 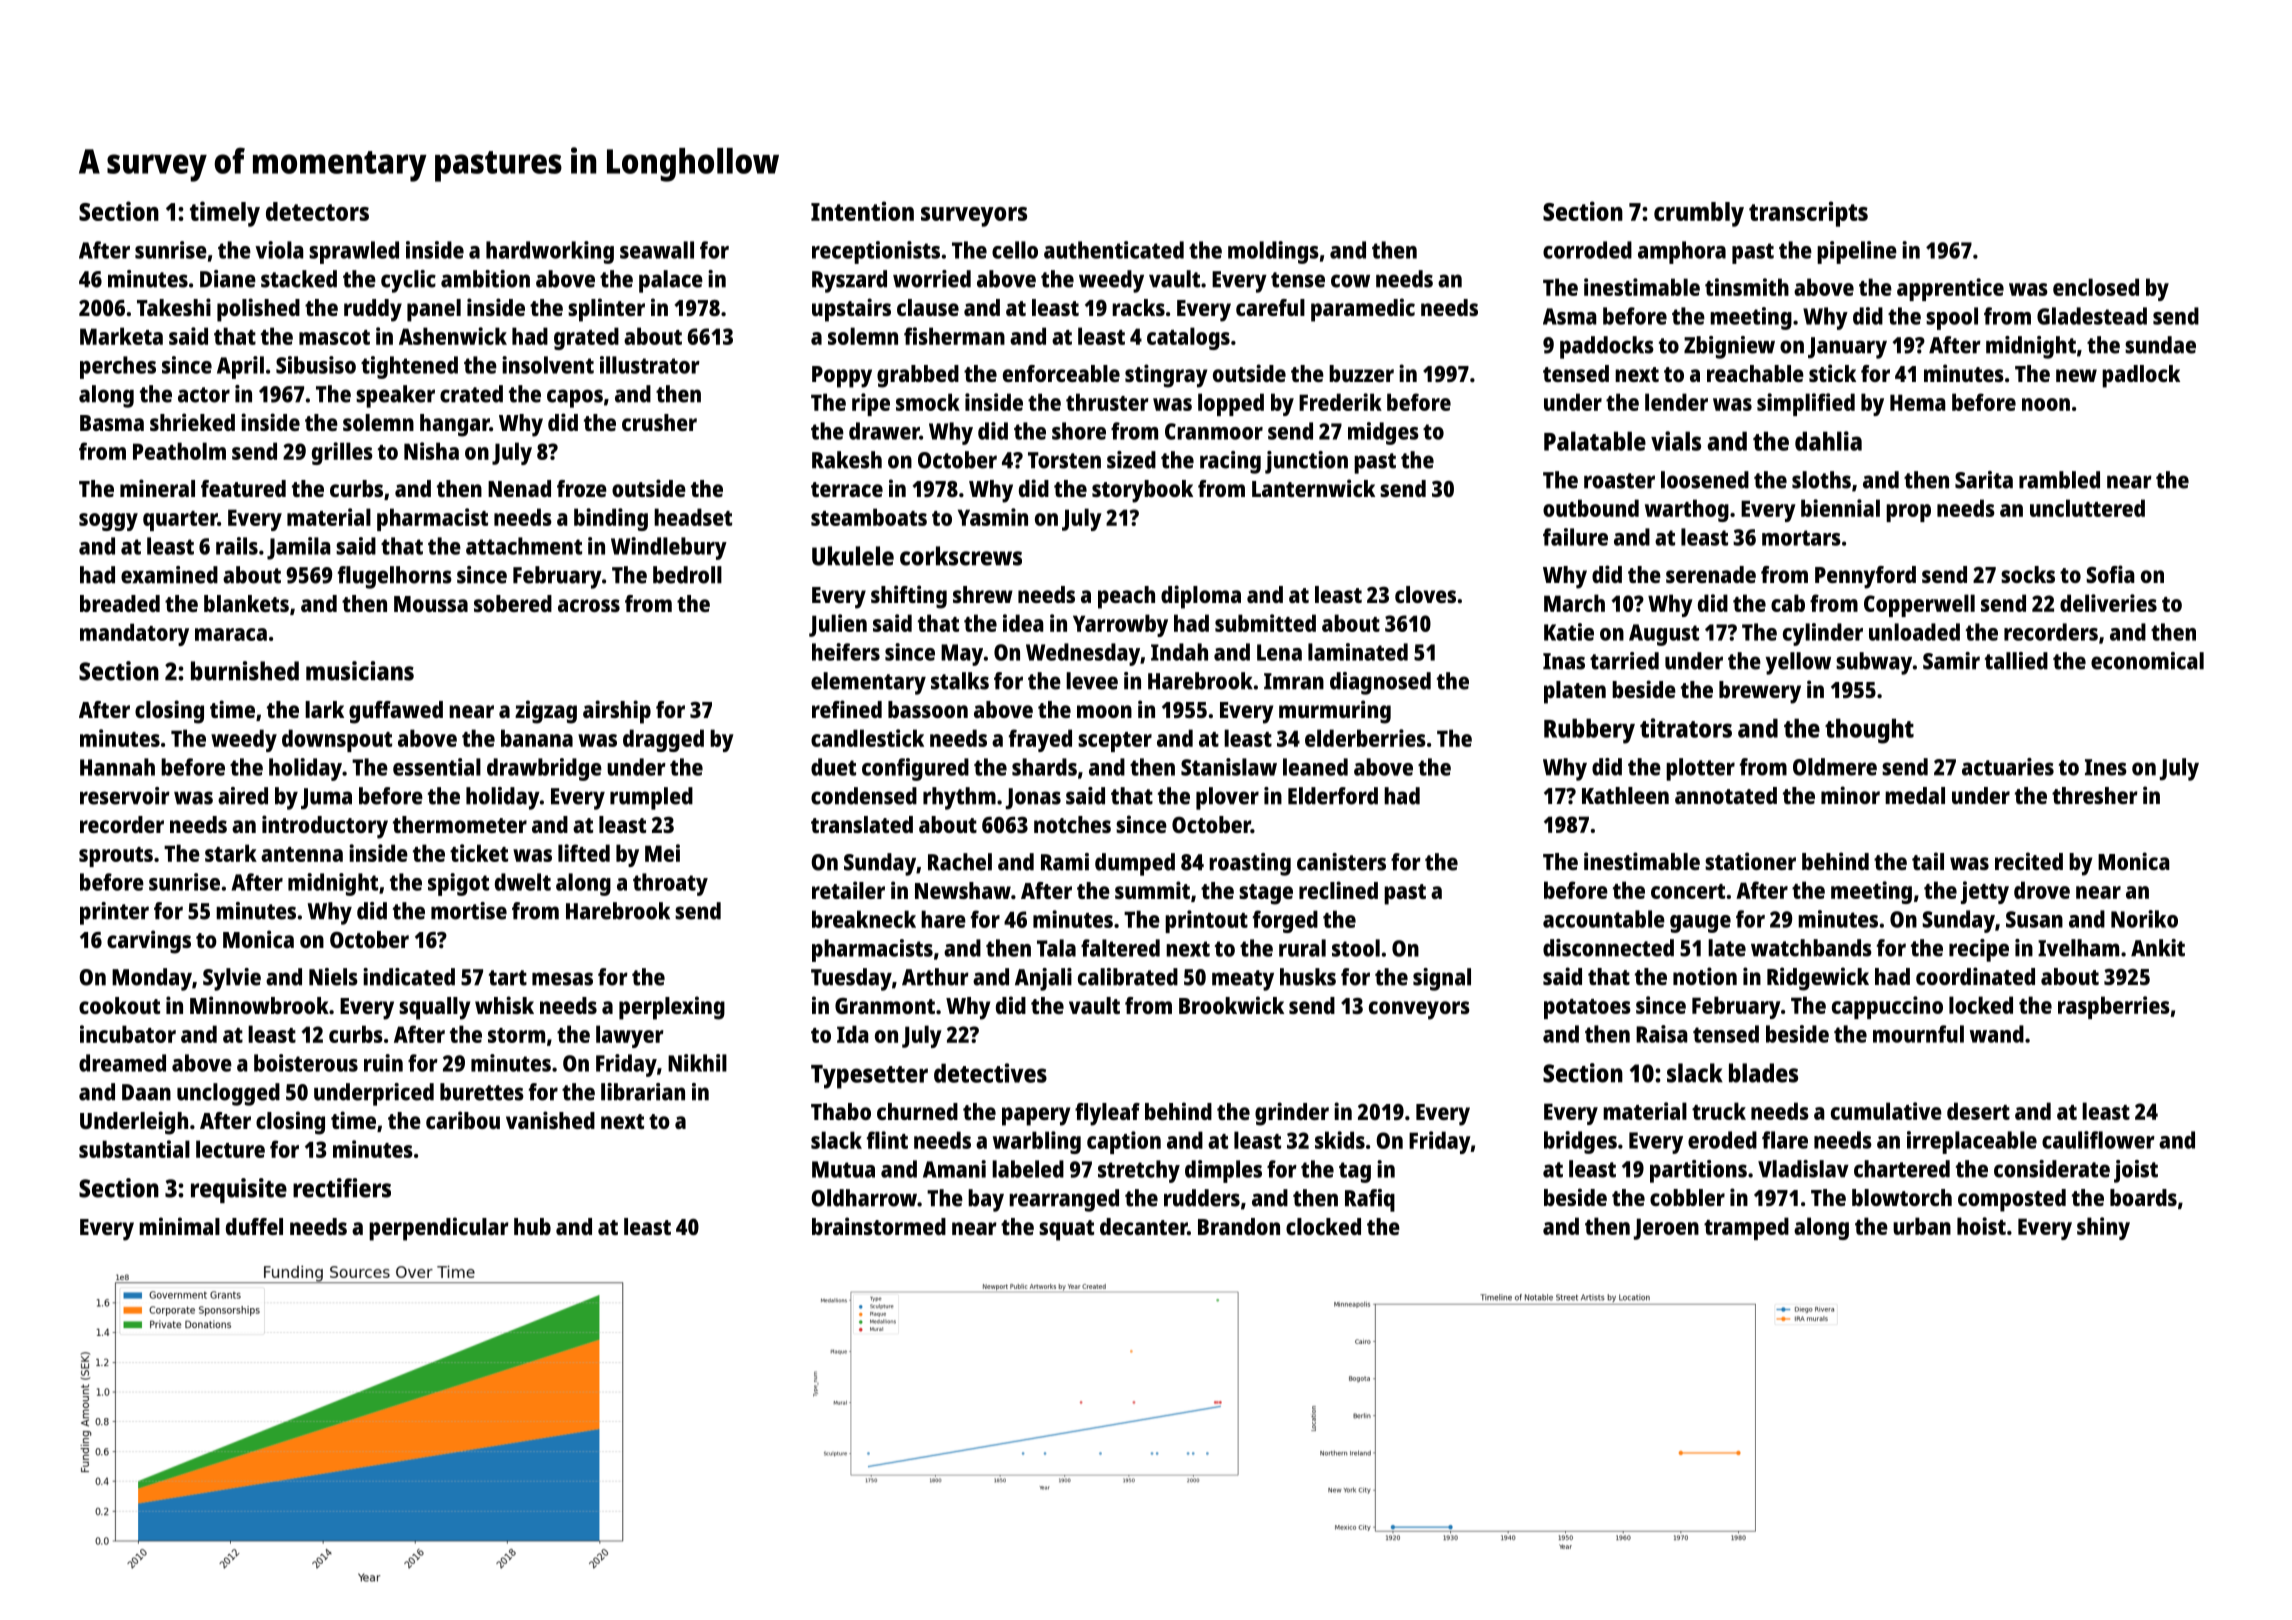 What do you see at coordinates (885, 1006) in the image?
I see `Granmont` at bounding box center [885, 1006].
